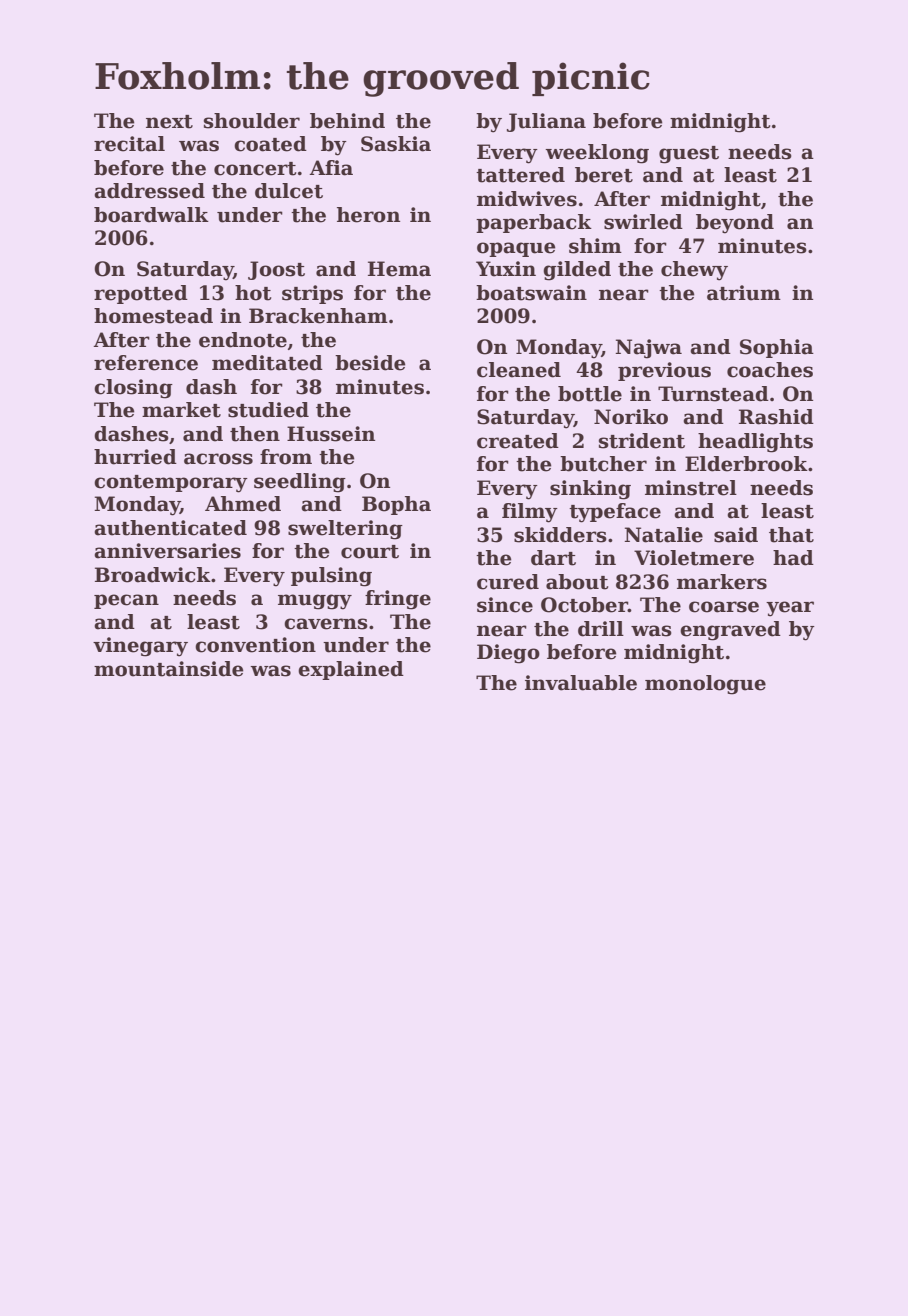 This document has width=908, height=1316. I want to click on Turnstead, so click(713, 394).
